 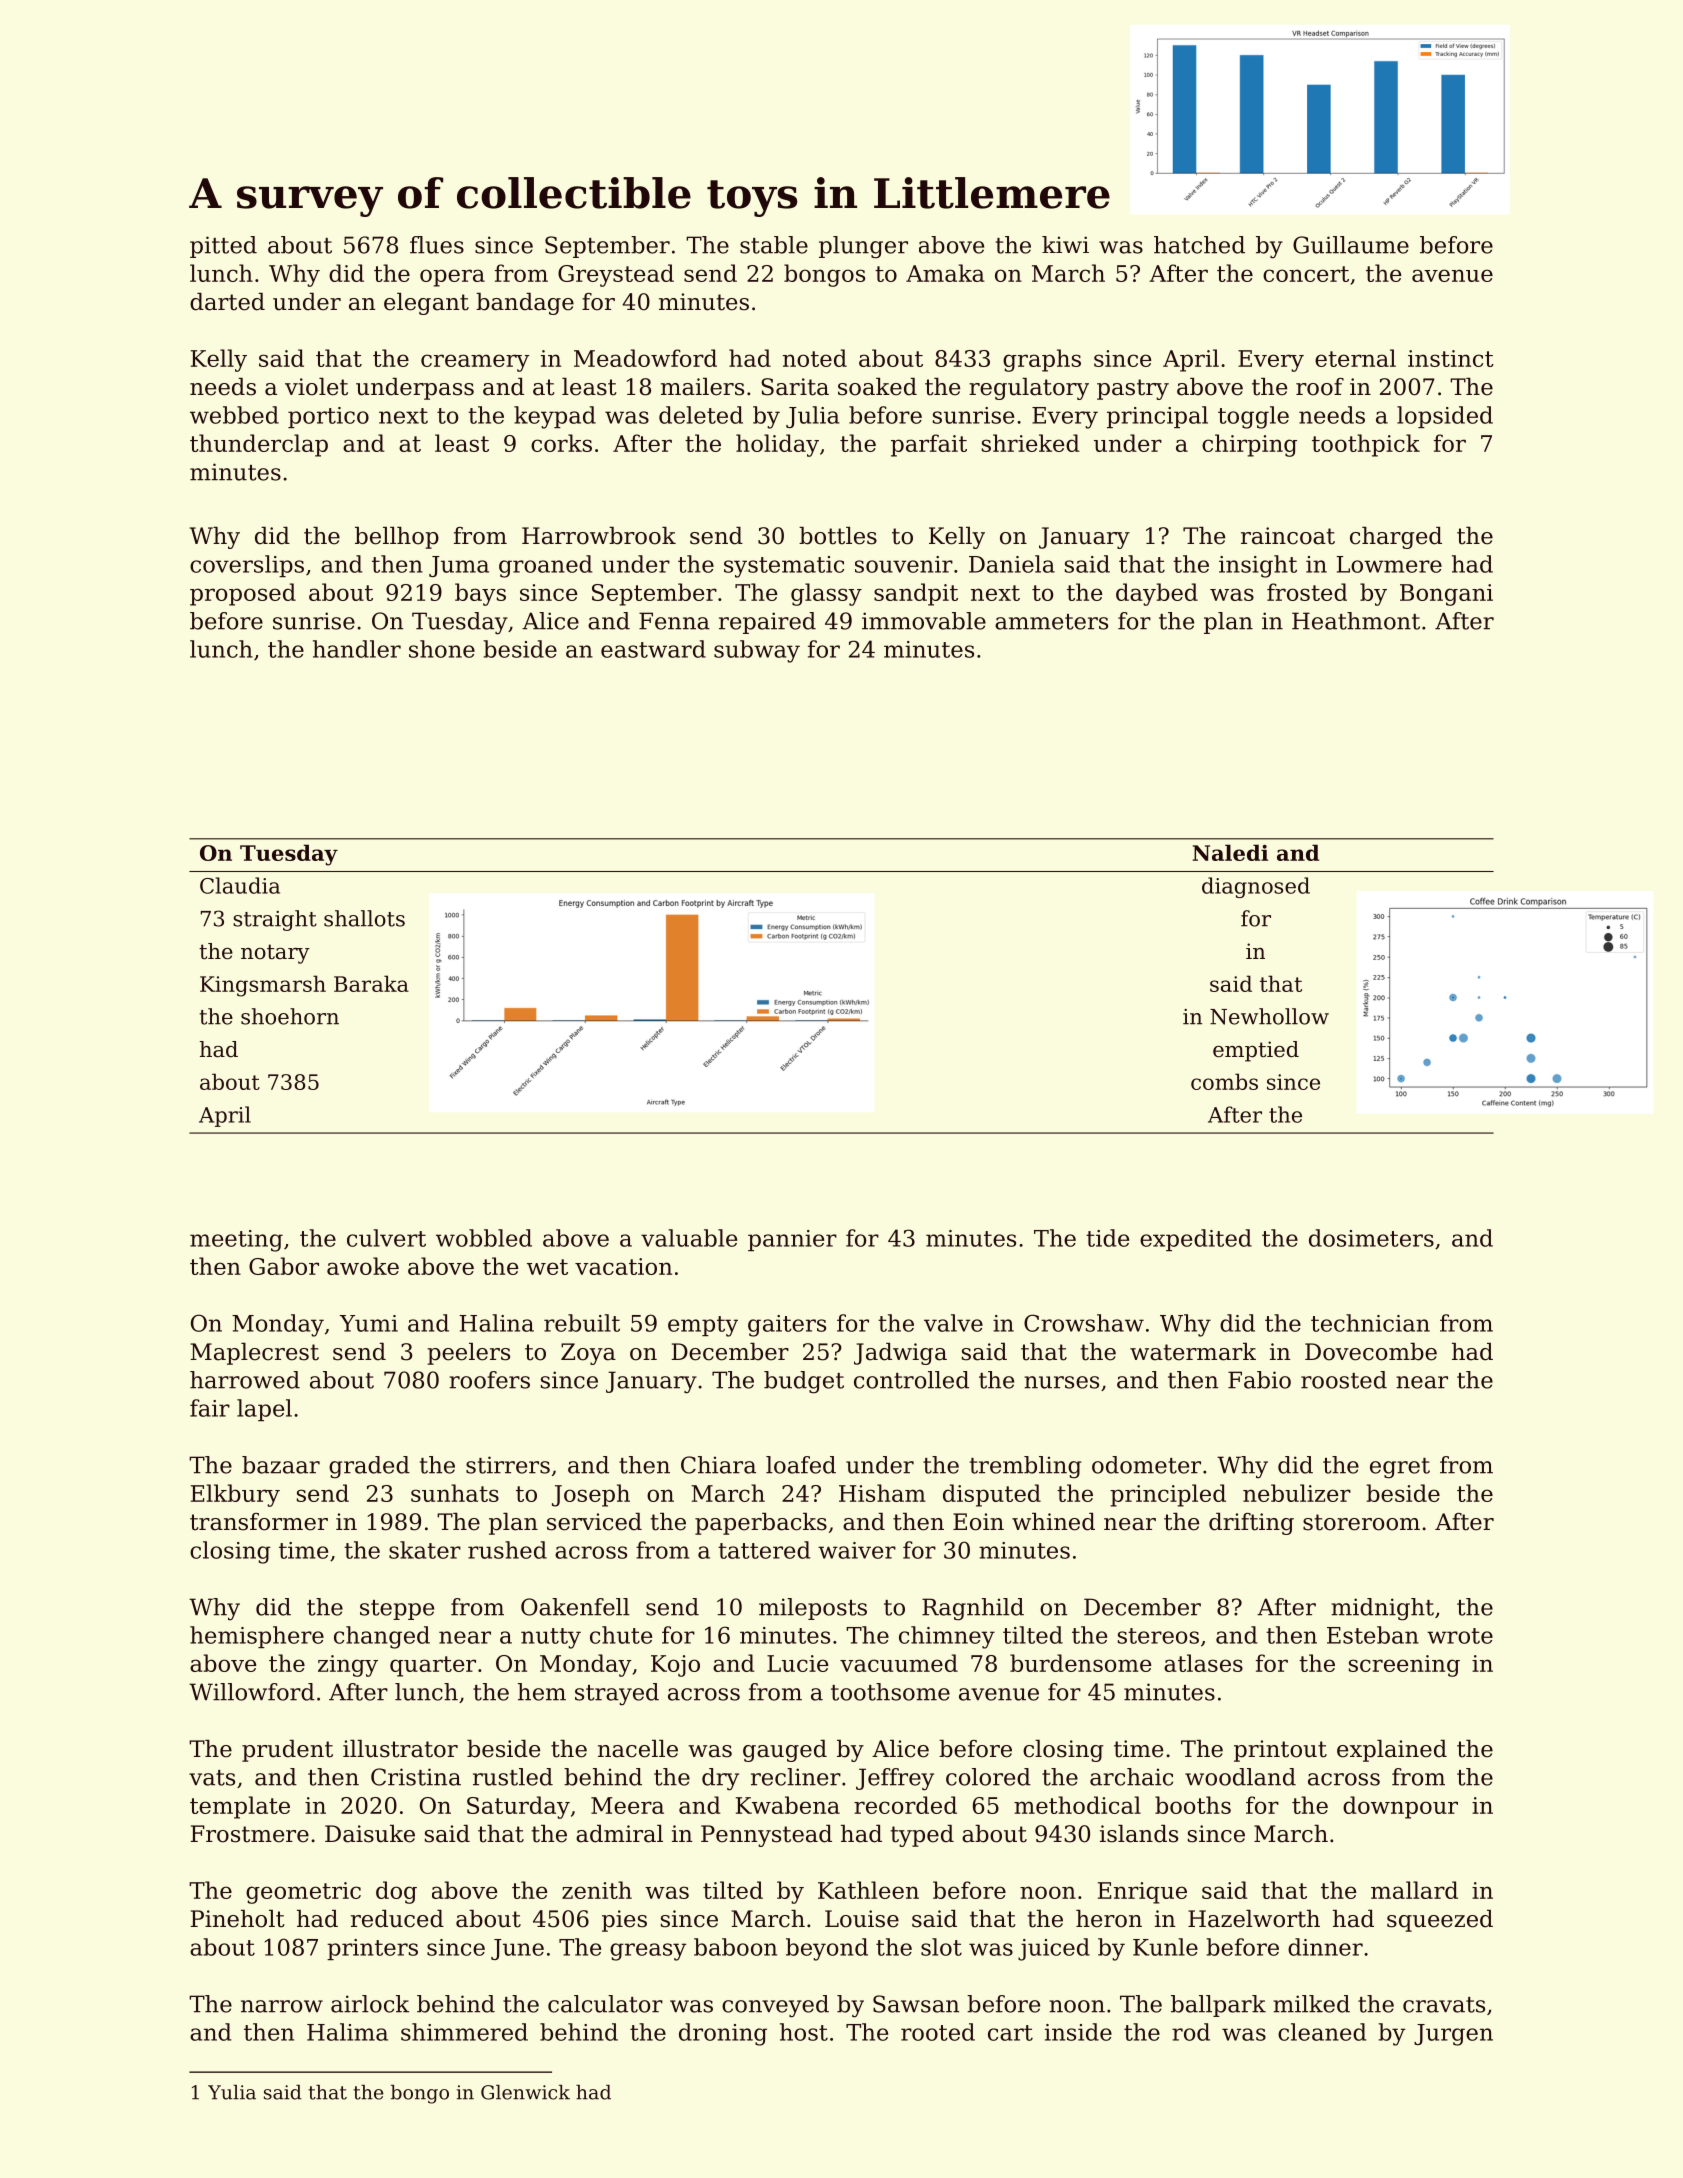 What do you see at coordinates (371, 983) in the document?
I see `Baraka` at bounding box center [371, 983].
